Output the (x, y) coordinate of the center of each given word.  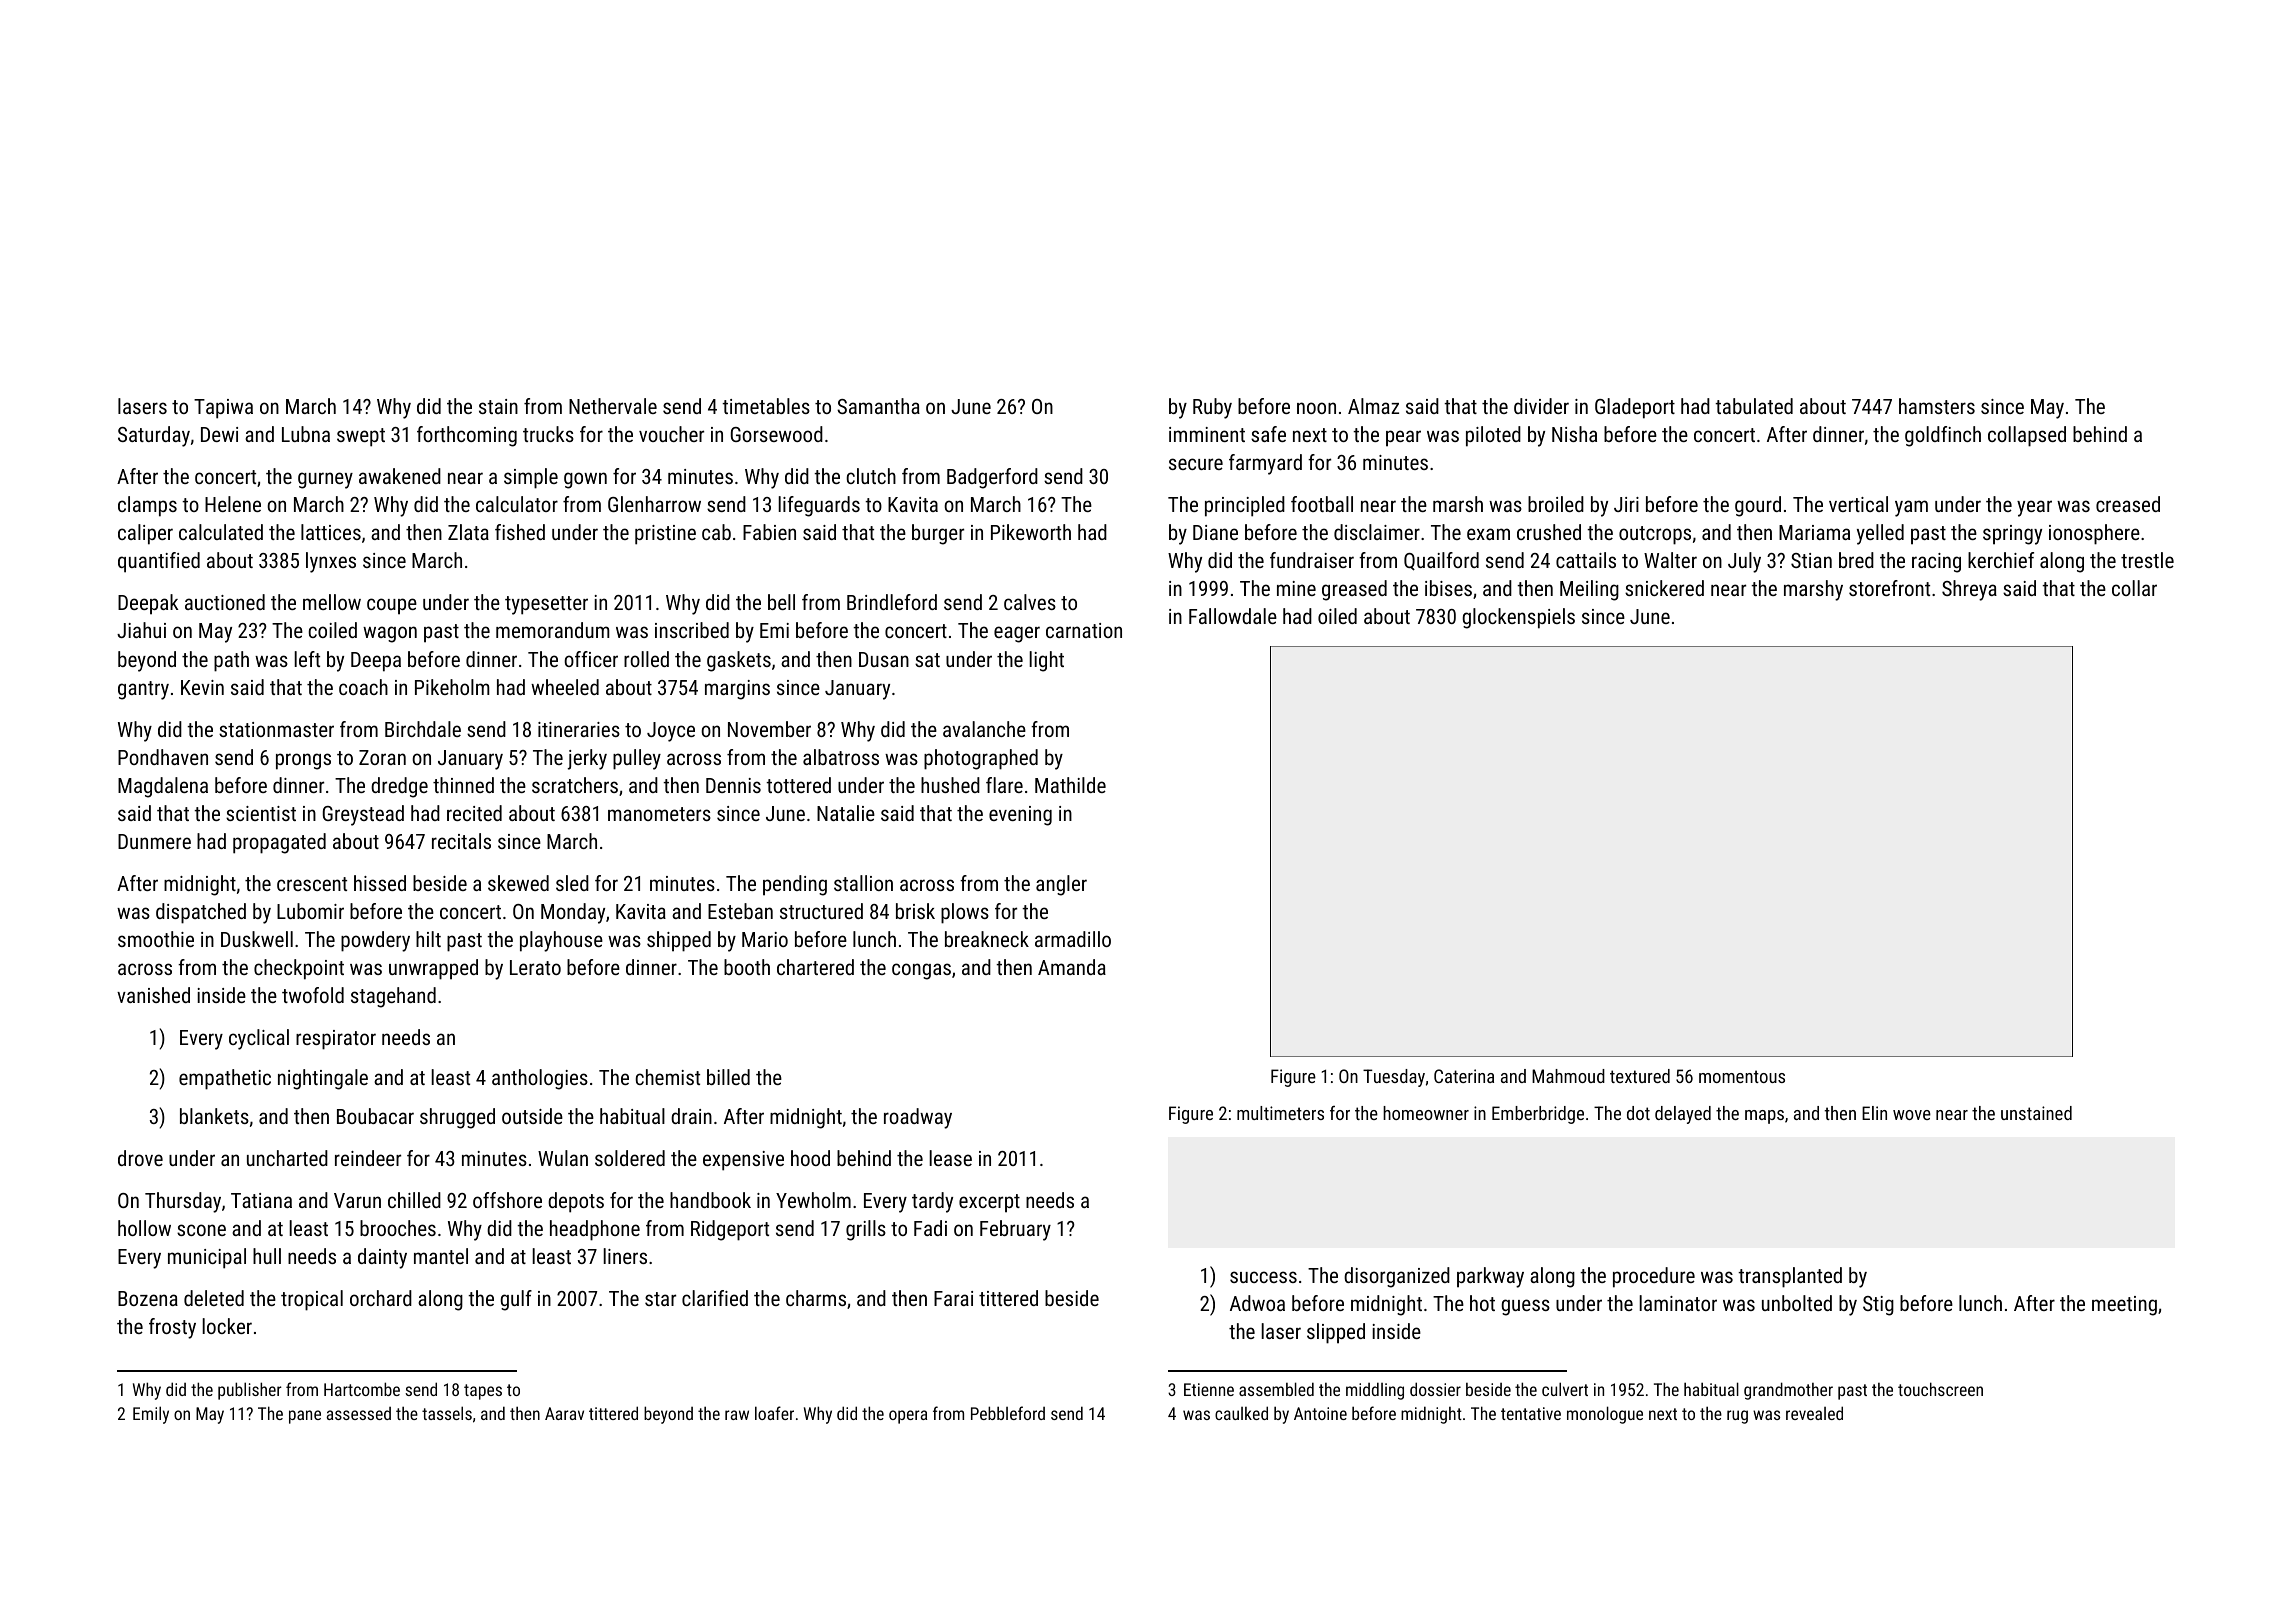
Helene (233, 504)
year (2034, 508)
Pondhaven (163, 757)
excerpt (989, 1203)
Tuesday (1394, 1078)
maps (1764, 1117)
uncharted (287, 1158)
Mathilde (1070, 785)
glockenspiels (1518, 618)
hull (267, 1256)
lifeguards (819, 506)
